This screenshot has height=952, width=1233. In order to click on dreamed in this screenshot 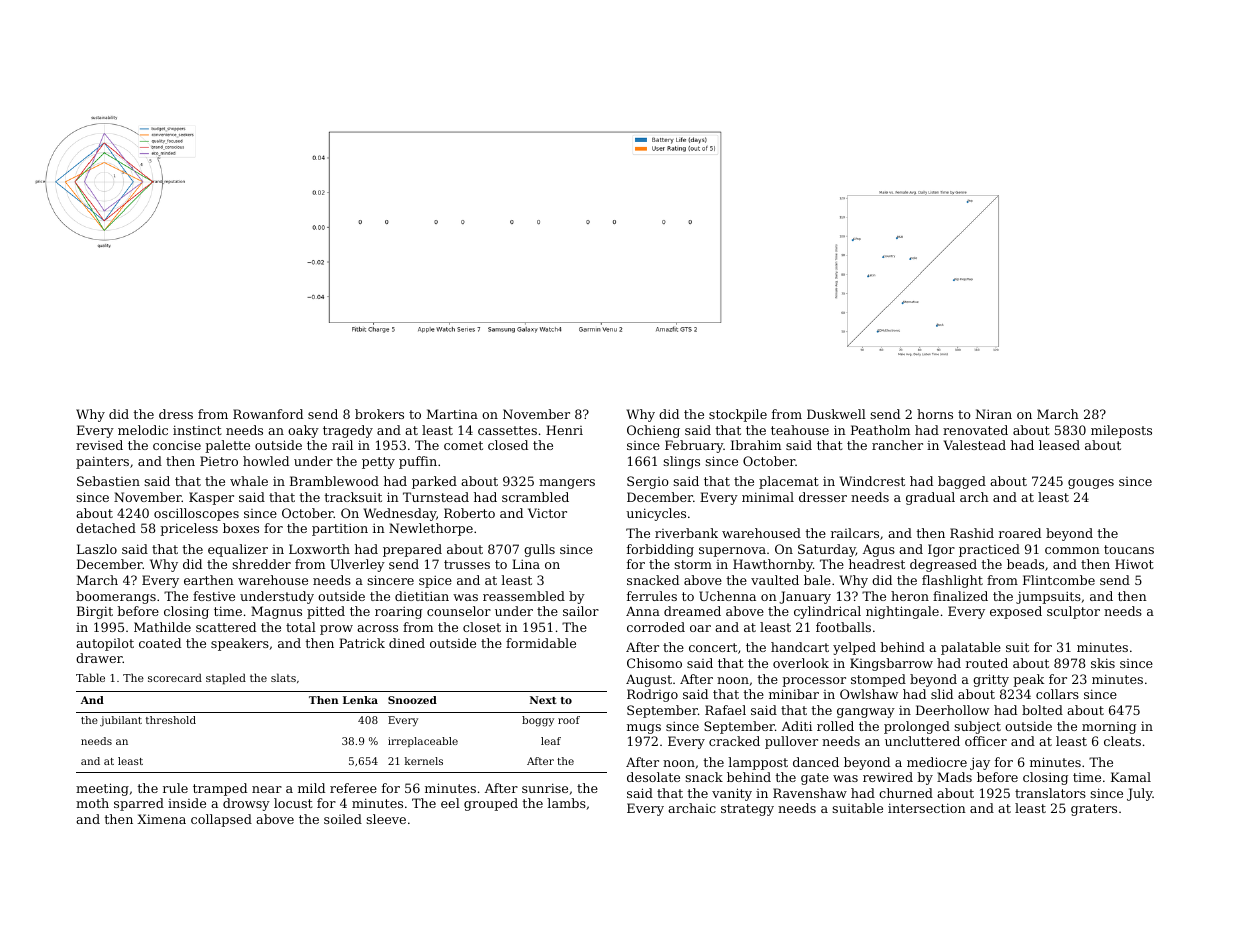, I will do `click(692, 611)`.
